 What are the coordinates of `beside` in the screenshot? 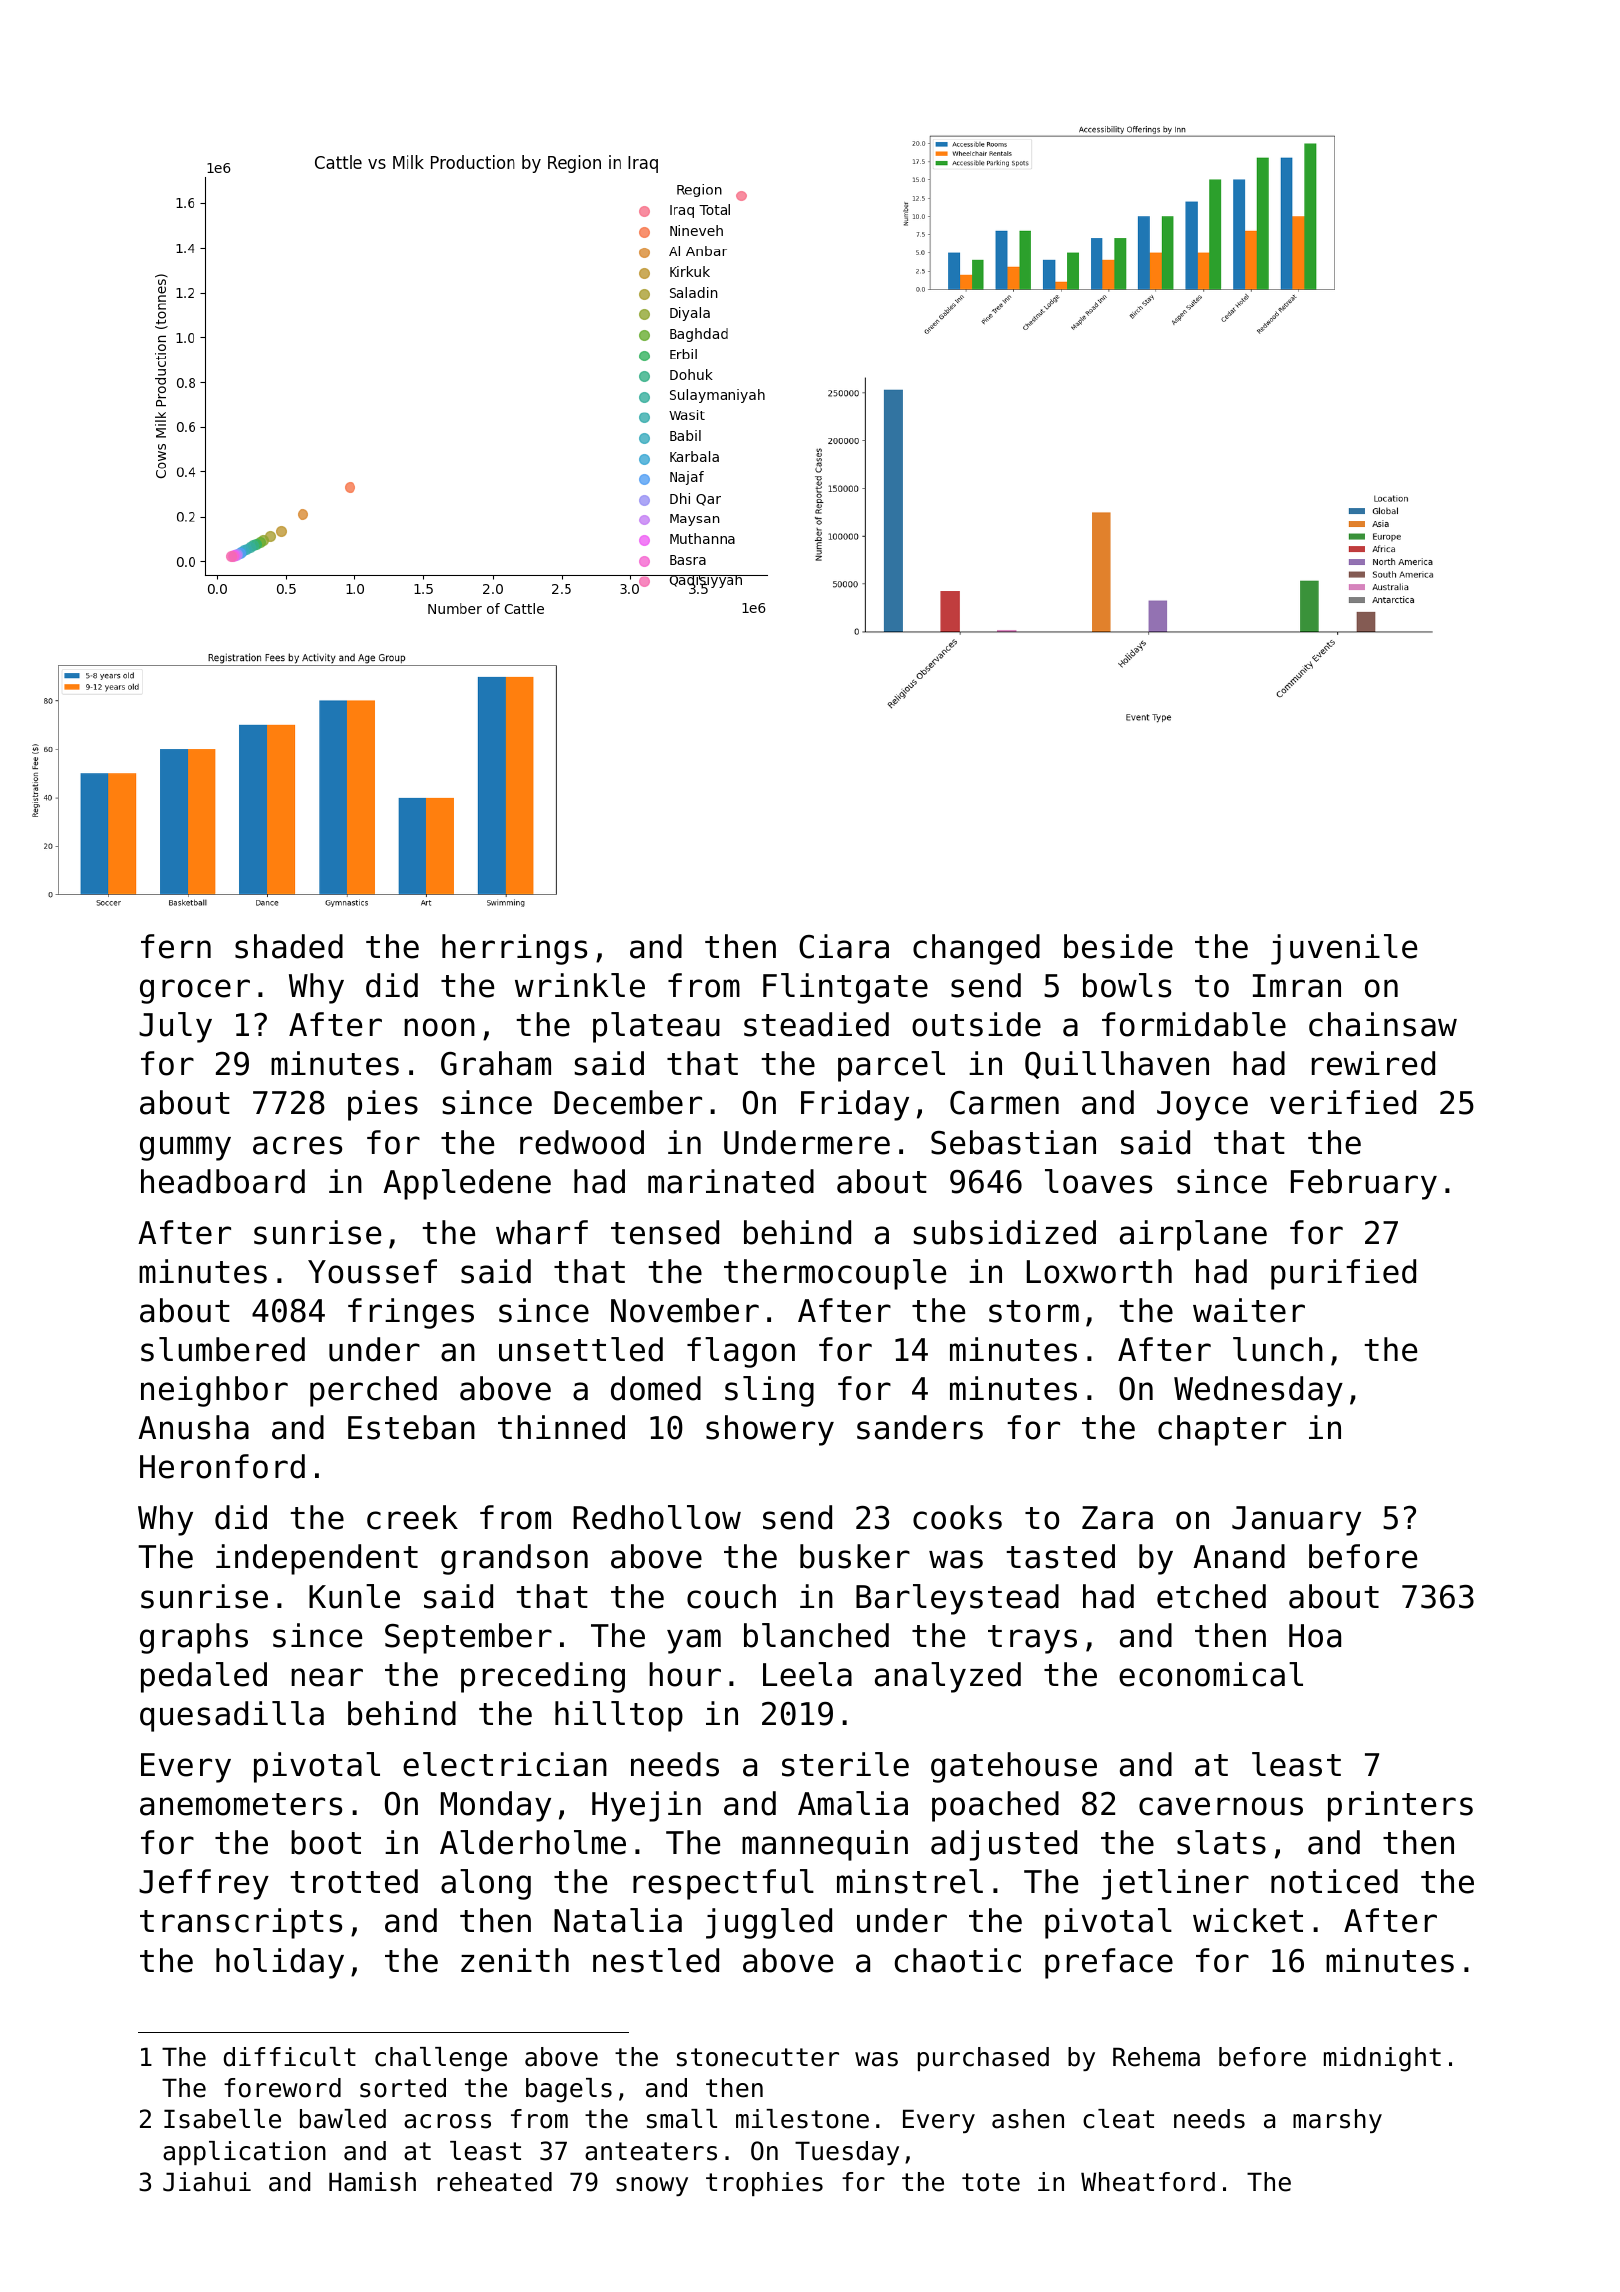 It's located at (1118, 946).
